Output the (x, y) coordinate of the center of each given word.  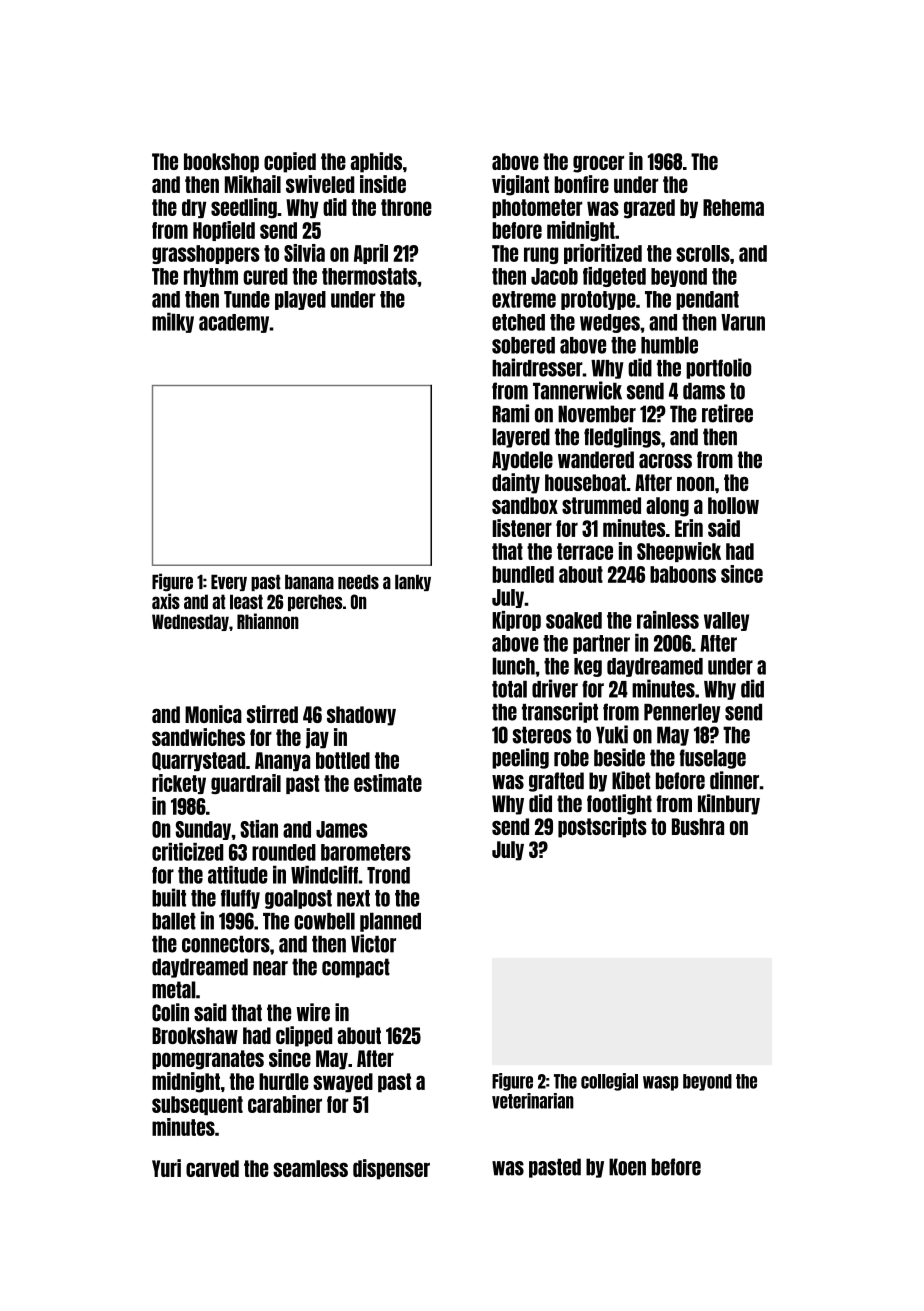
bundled (523, 574)
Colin (170, 1012)
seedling (244, 208)
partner (601, 644)
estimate (388, 783)
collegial (609, 1082)
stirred (272, 714)
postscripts (602, 827)
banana (309, 582)
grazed (649, 209)
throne (406, 207)
